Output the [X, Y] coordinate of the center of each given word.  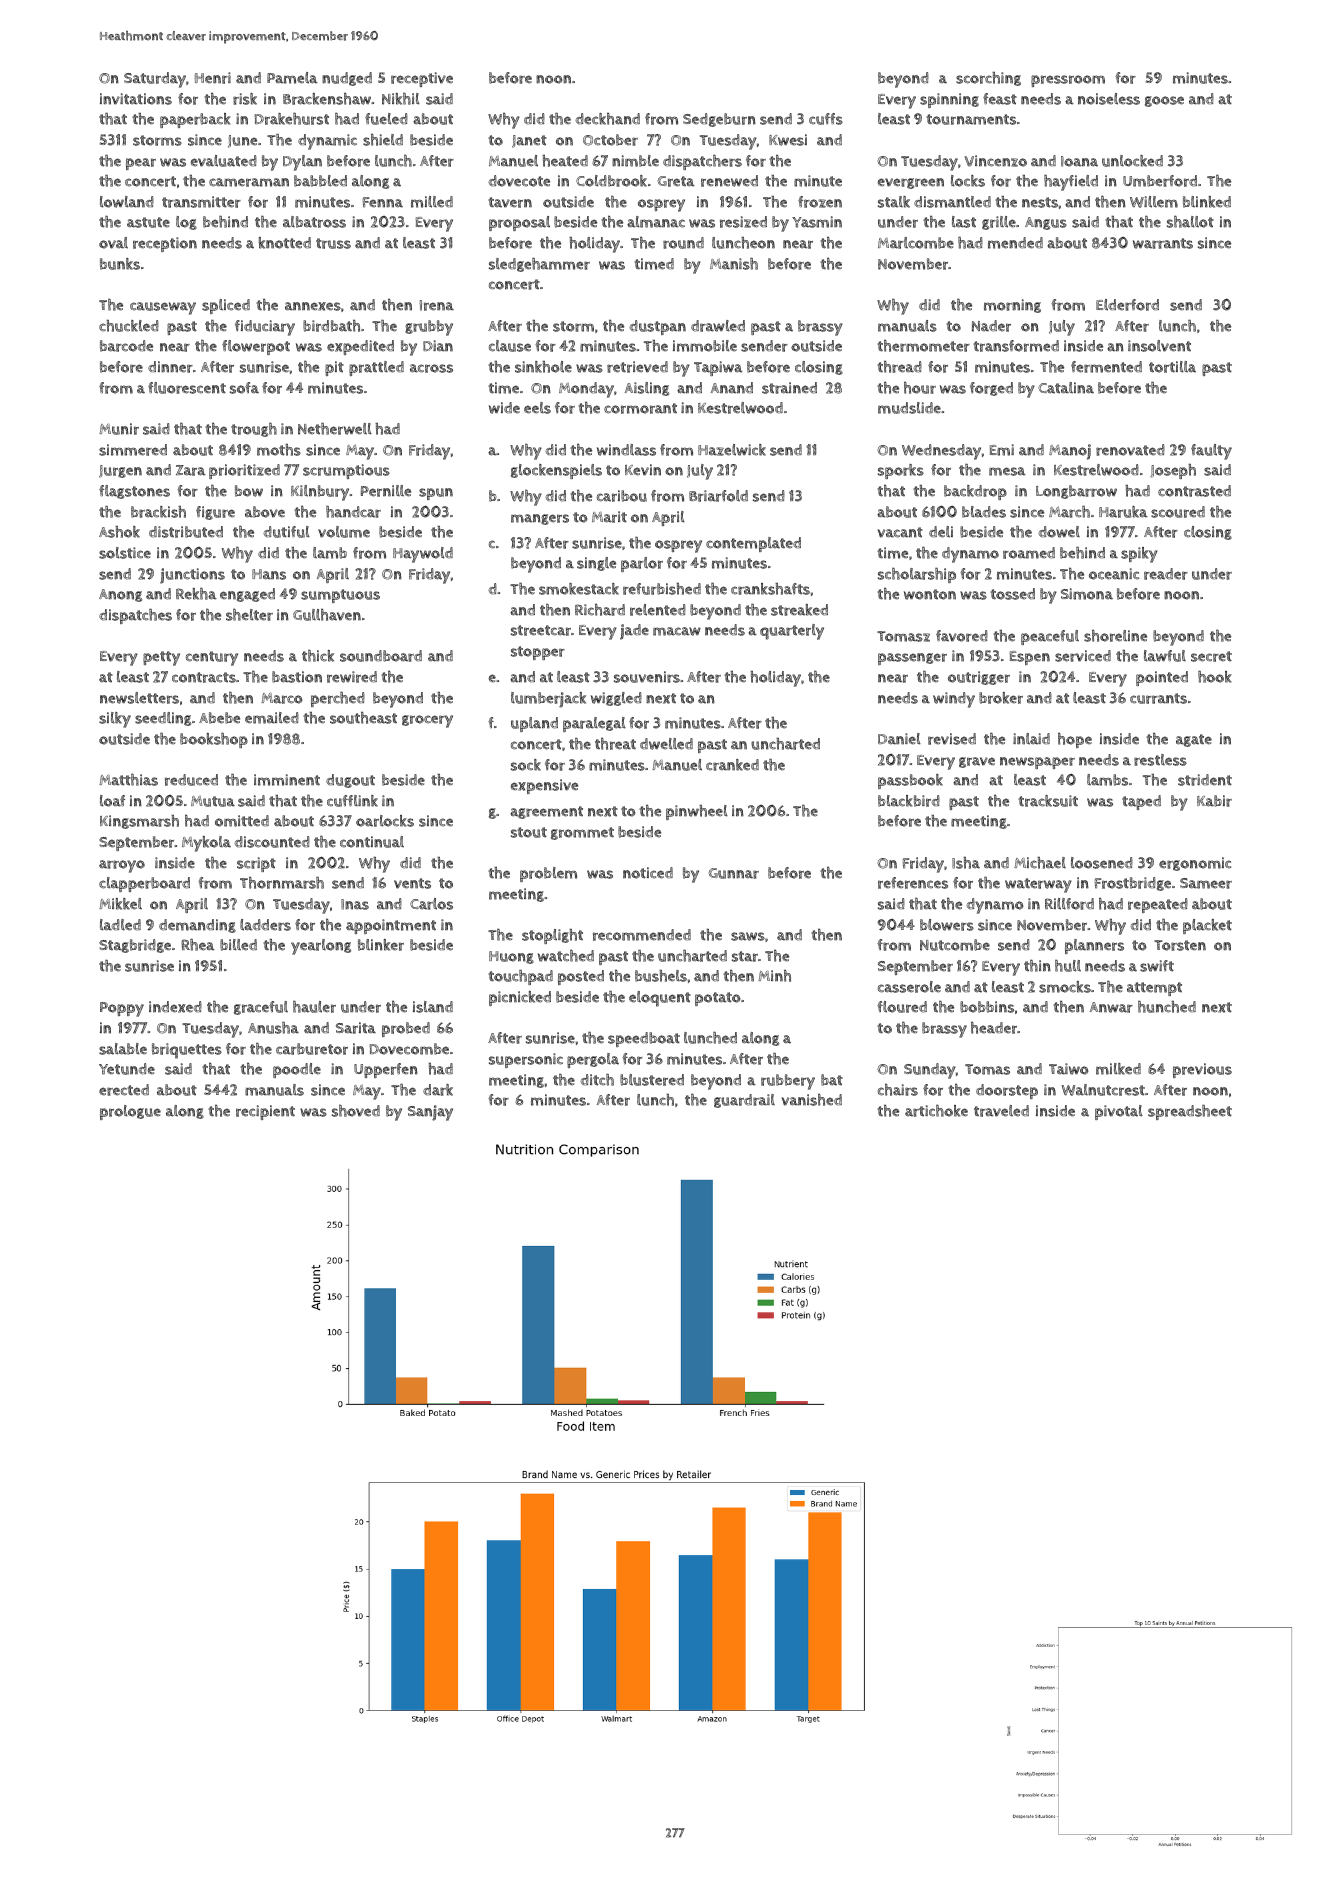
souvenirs [647, 677]
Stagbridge [135, 946]
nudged [347, 79]
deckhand [607, 119]
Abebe [219, 718]
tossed [1012, 594]
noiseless [1109, 99]
